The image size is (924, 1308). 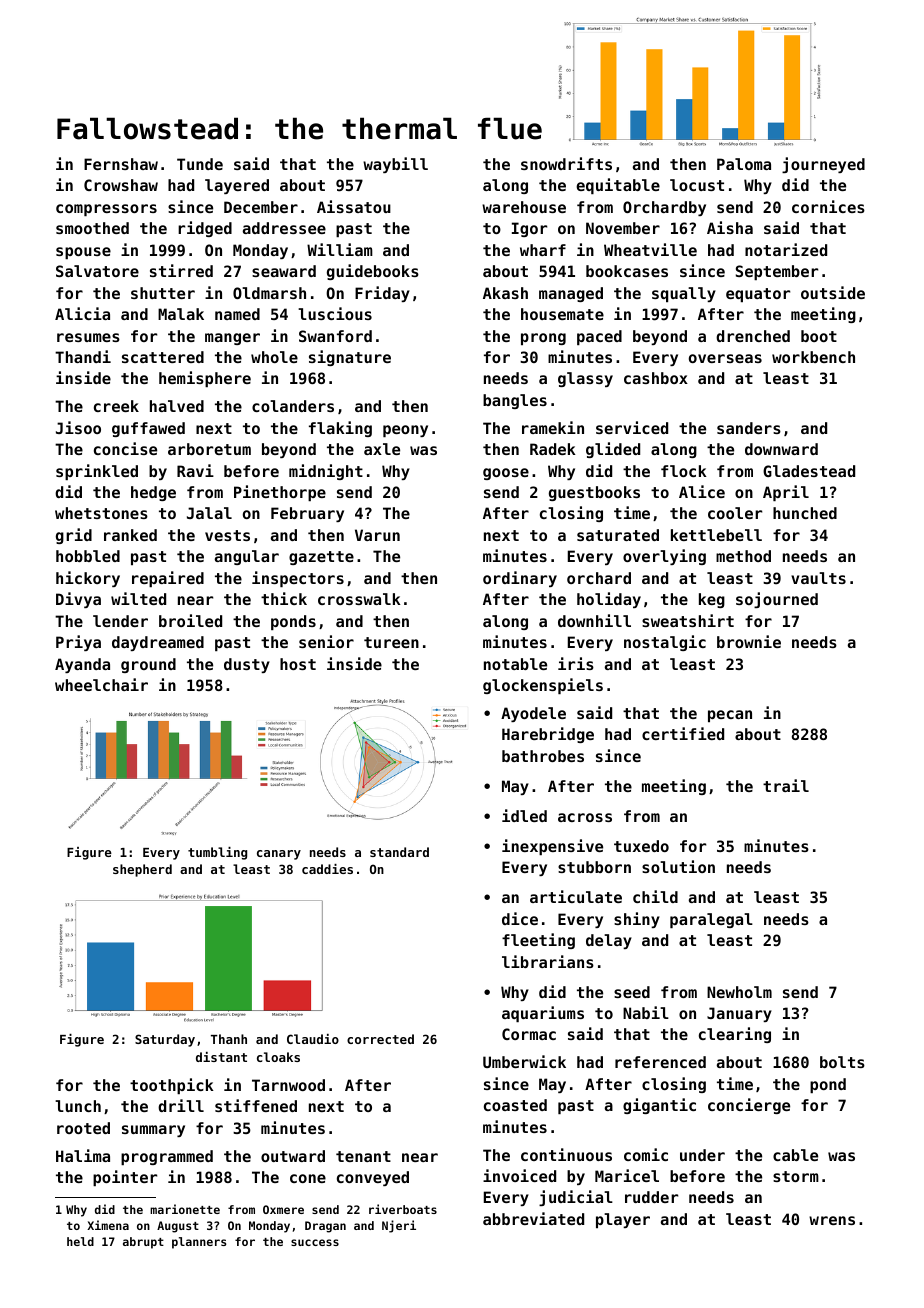 I want to click on Njeri, so click(x=399, y=1226).
